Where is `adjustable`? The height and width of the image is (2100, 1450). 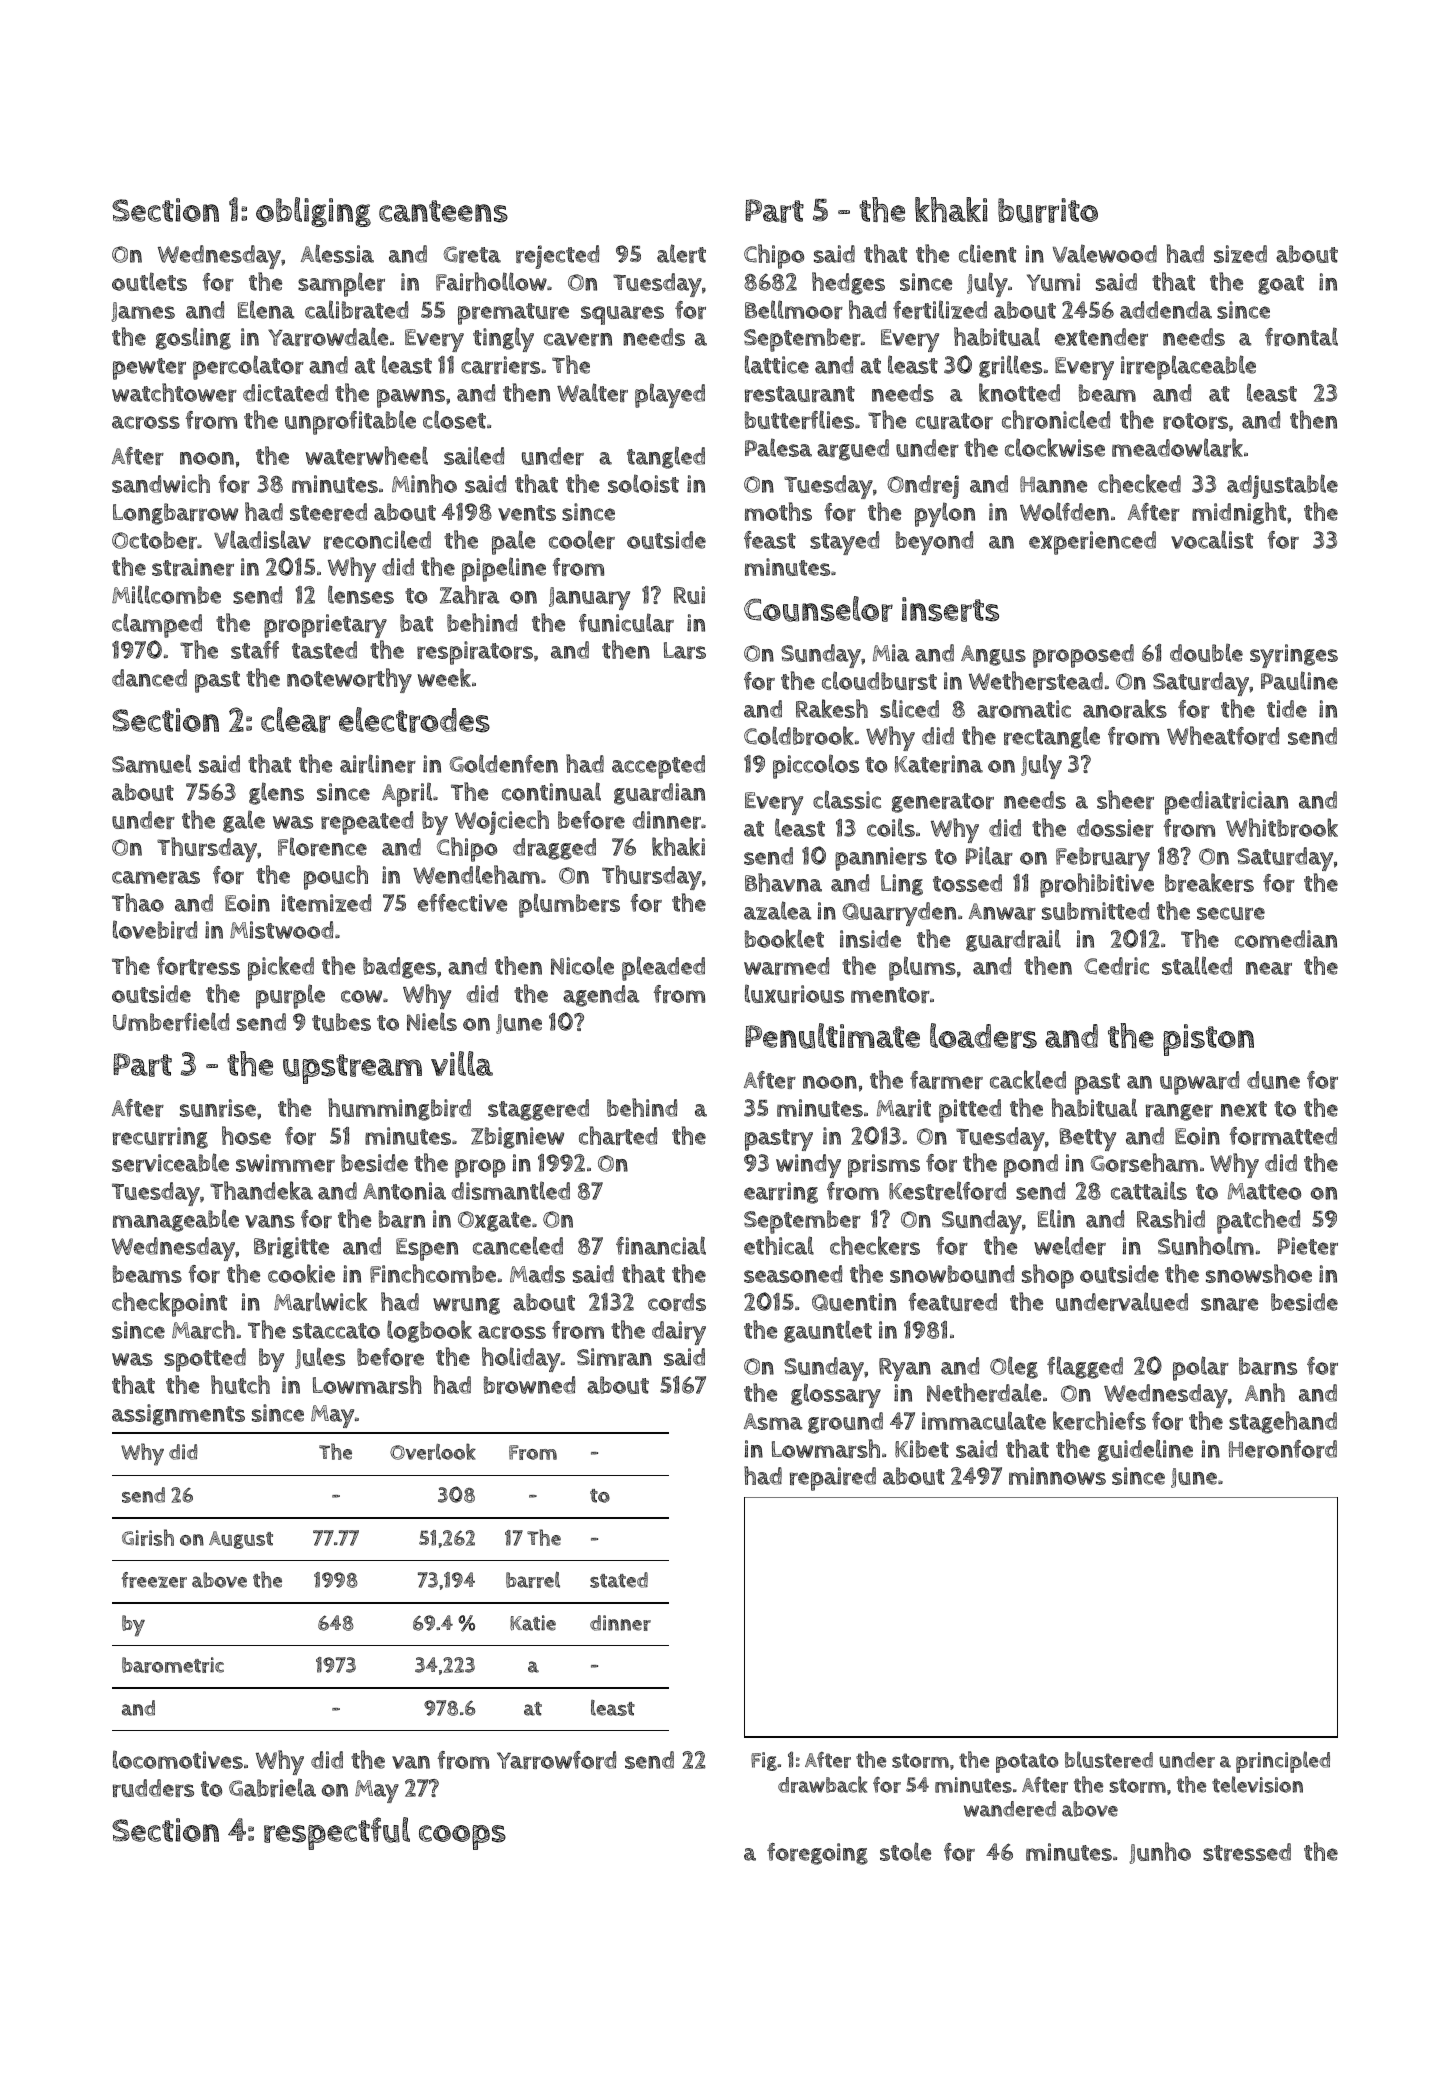 adjustable is located at coordinates (1282, 486).
